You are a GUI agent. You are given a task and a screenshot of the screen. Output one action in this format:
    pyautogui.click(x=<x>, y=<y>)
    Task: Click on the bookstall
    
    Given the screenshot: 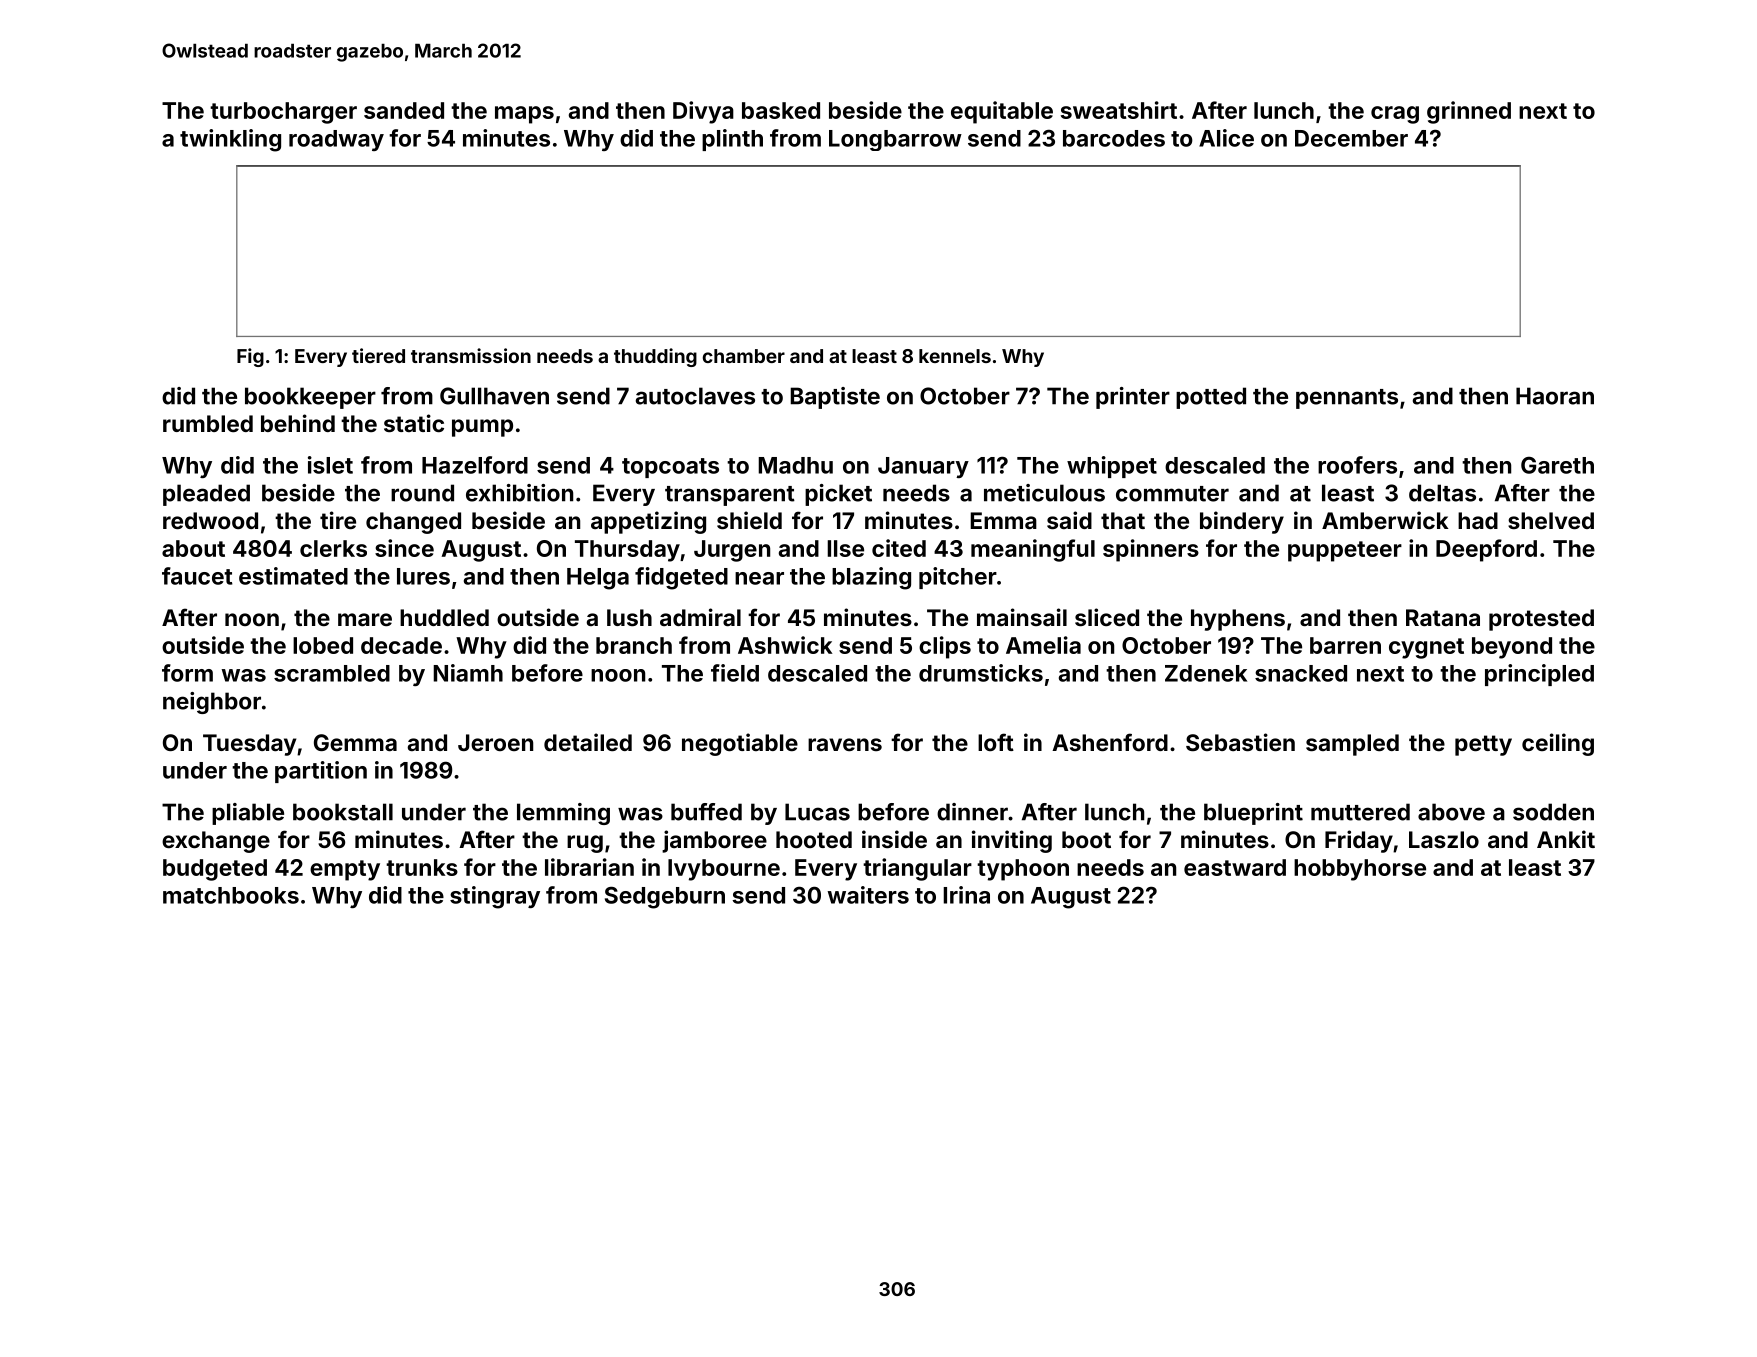 What is the action you would take?
    pyautogui.click(x=343, y=812)
